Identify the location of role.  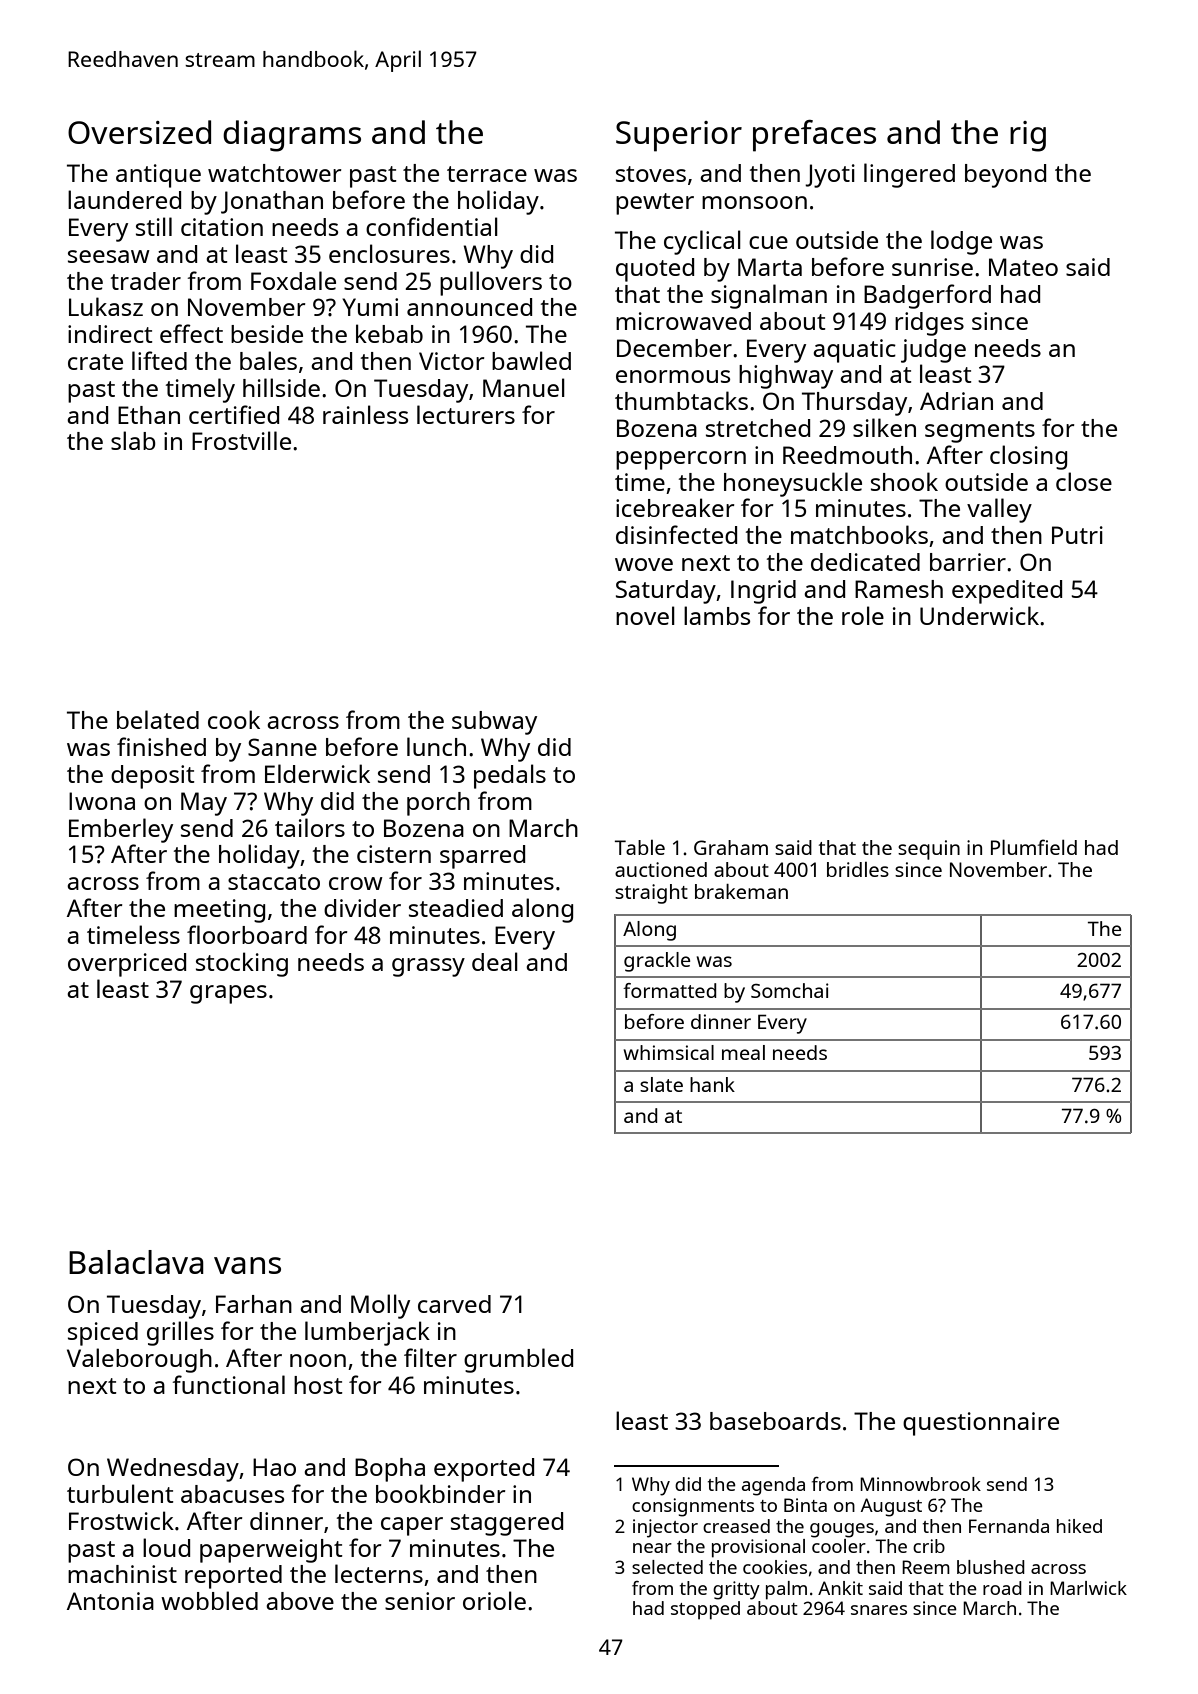
(863, 615).
